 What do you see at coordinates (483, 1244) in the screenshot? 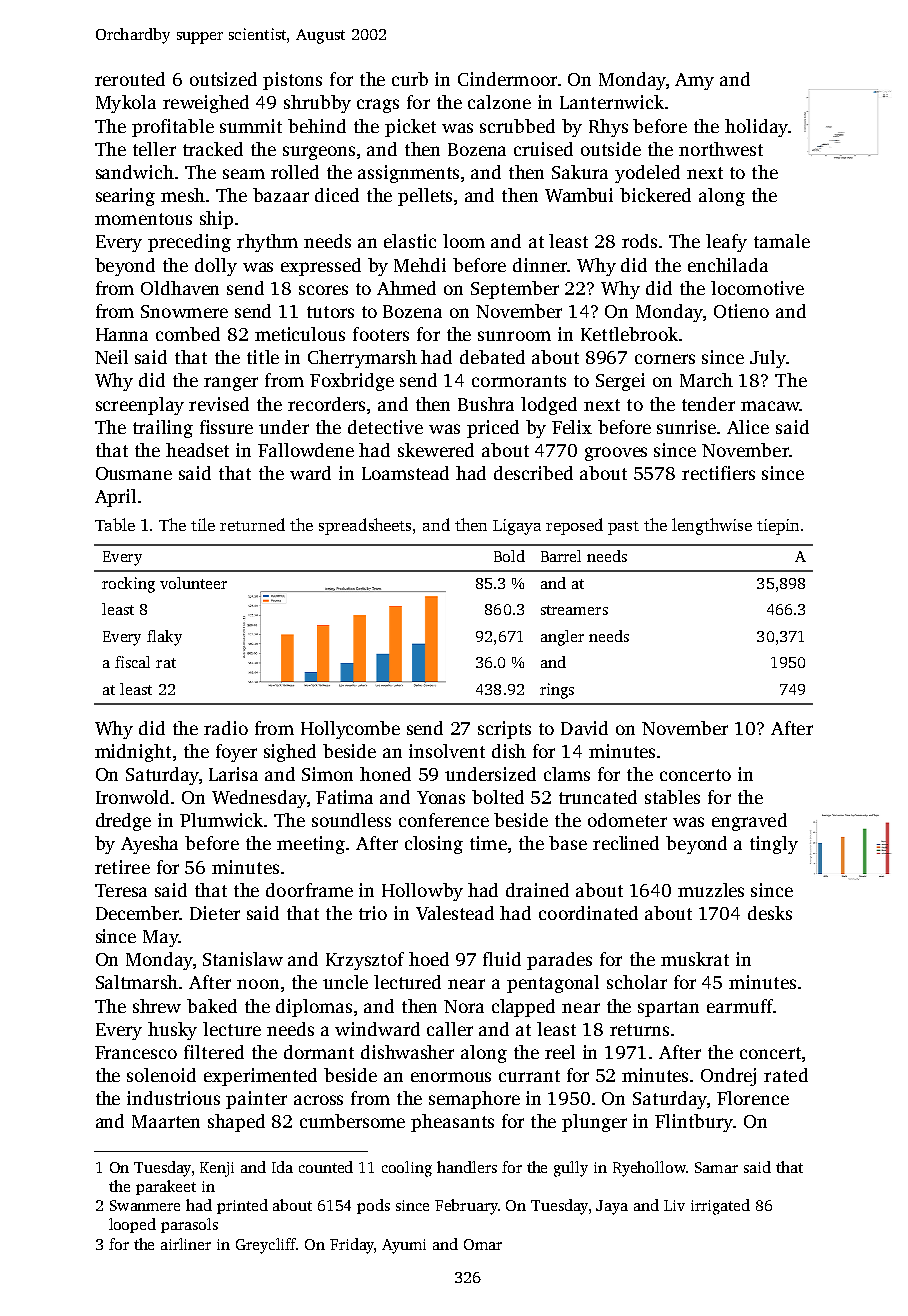
I see `Omar` at bounding box center [483, 1244].
